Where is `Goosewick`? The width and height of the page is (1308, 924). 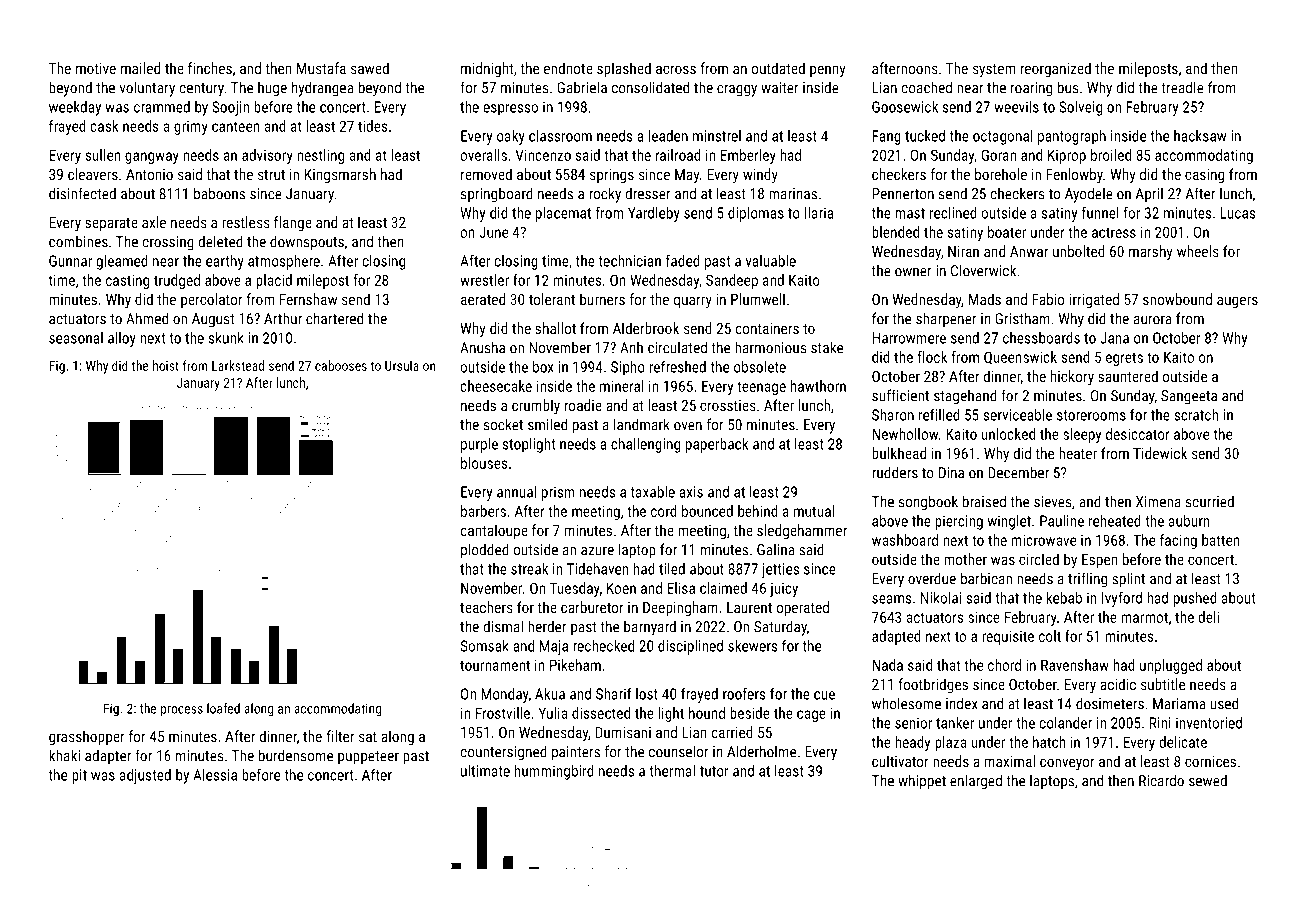 Goosewick is located at coordinates (905, 107).
